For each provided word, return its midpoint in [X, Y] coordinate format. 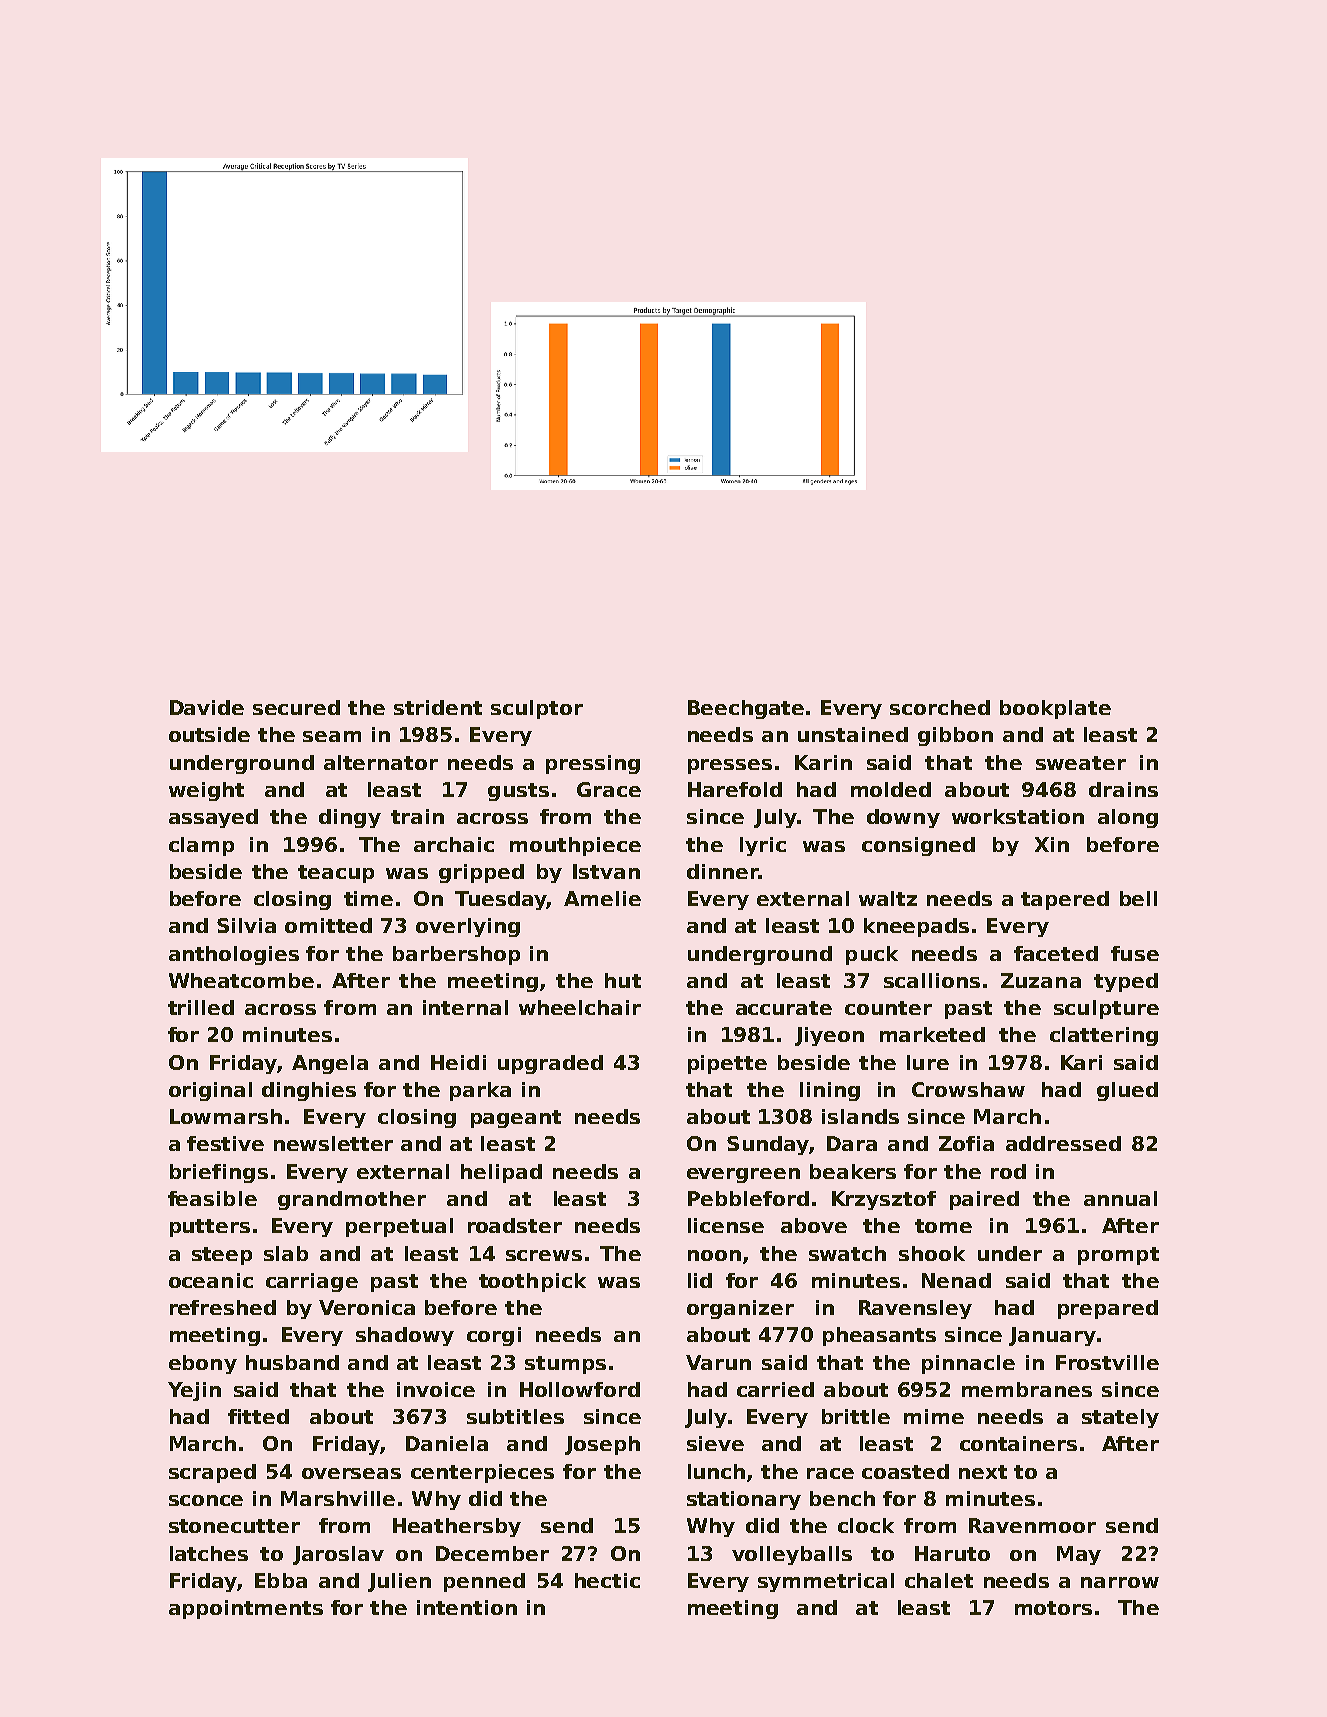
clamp [201, 846]
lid [700, 1280]
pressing [593, 764]
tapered [1065, 900]
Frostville [1107, 1362]
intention [467, 1607]
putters [210, 1228]
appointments [246, 1609]
